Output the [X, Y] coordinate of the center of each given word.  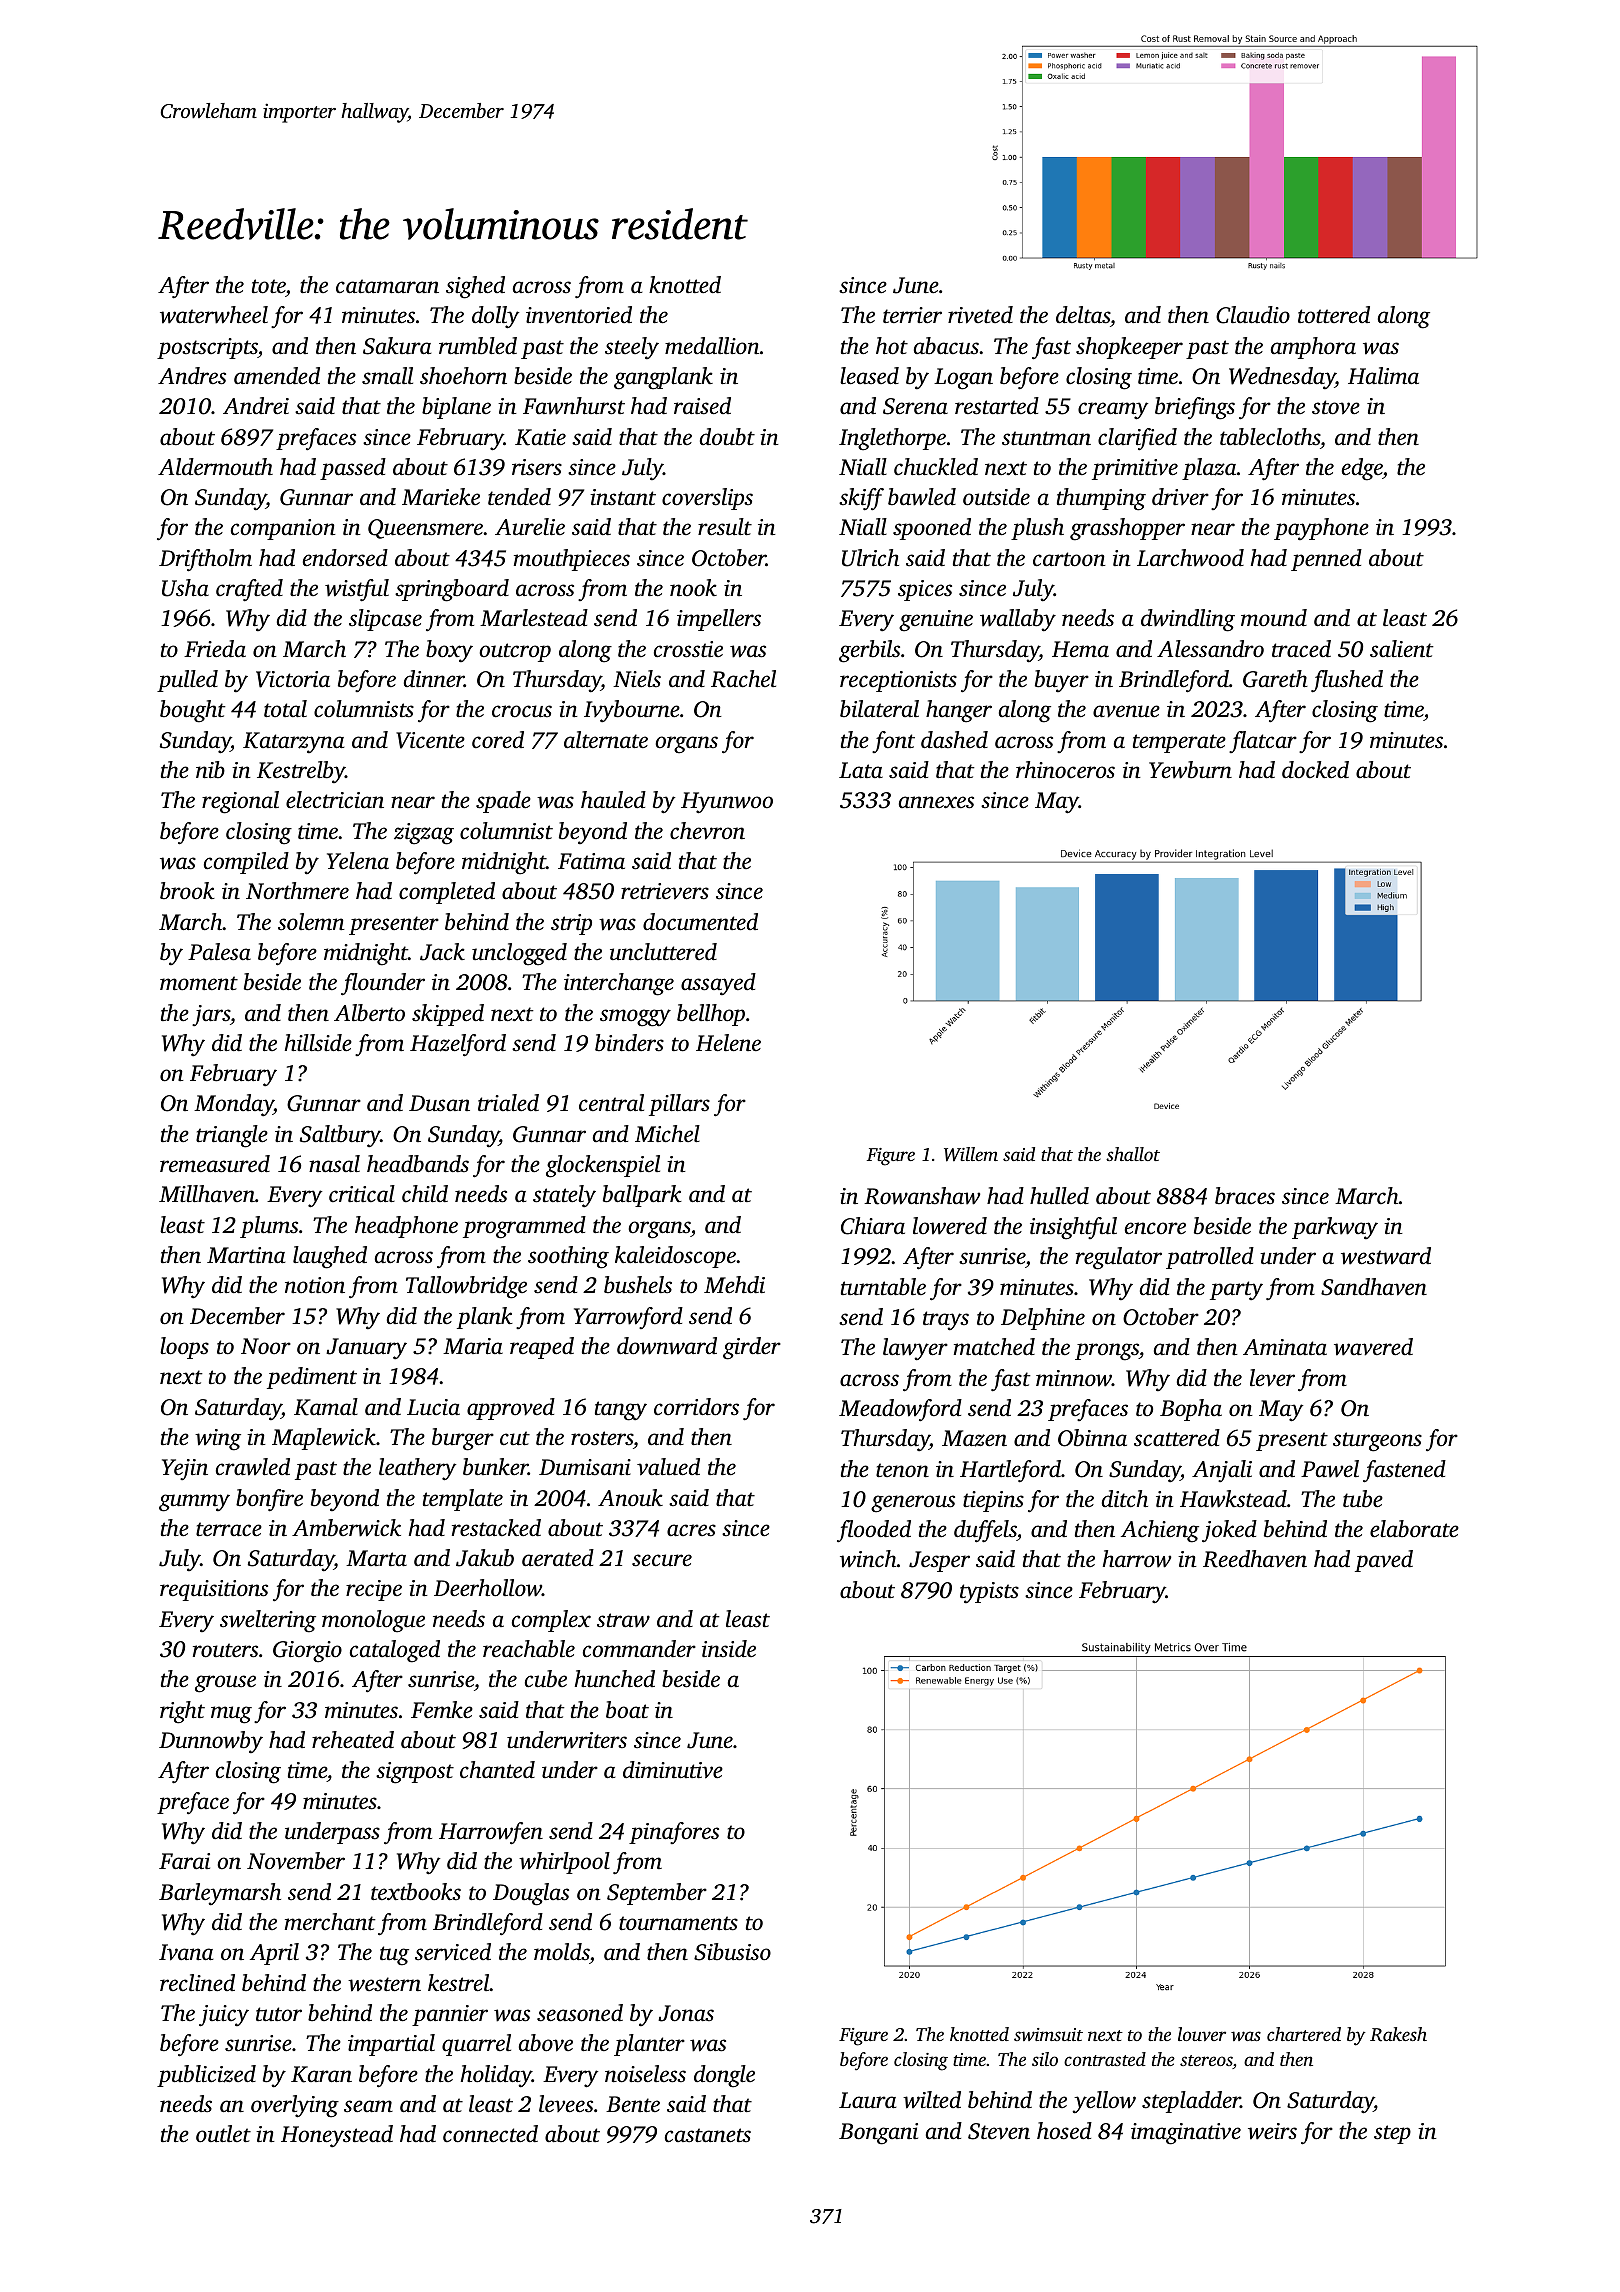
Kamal [326, 1407]
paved [1384, 1561]
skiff [861, 499]
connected [490, 2134]
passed [353, 469]
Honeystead [337, 2136]
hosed [1064, 2131]
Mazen [974, 1438]
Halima [1383, 376]
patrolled [1210, 1258]
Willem [971, 1154]
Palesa [219, 952]
